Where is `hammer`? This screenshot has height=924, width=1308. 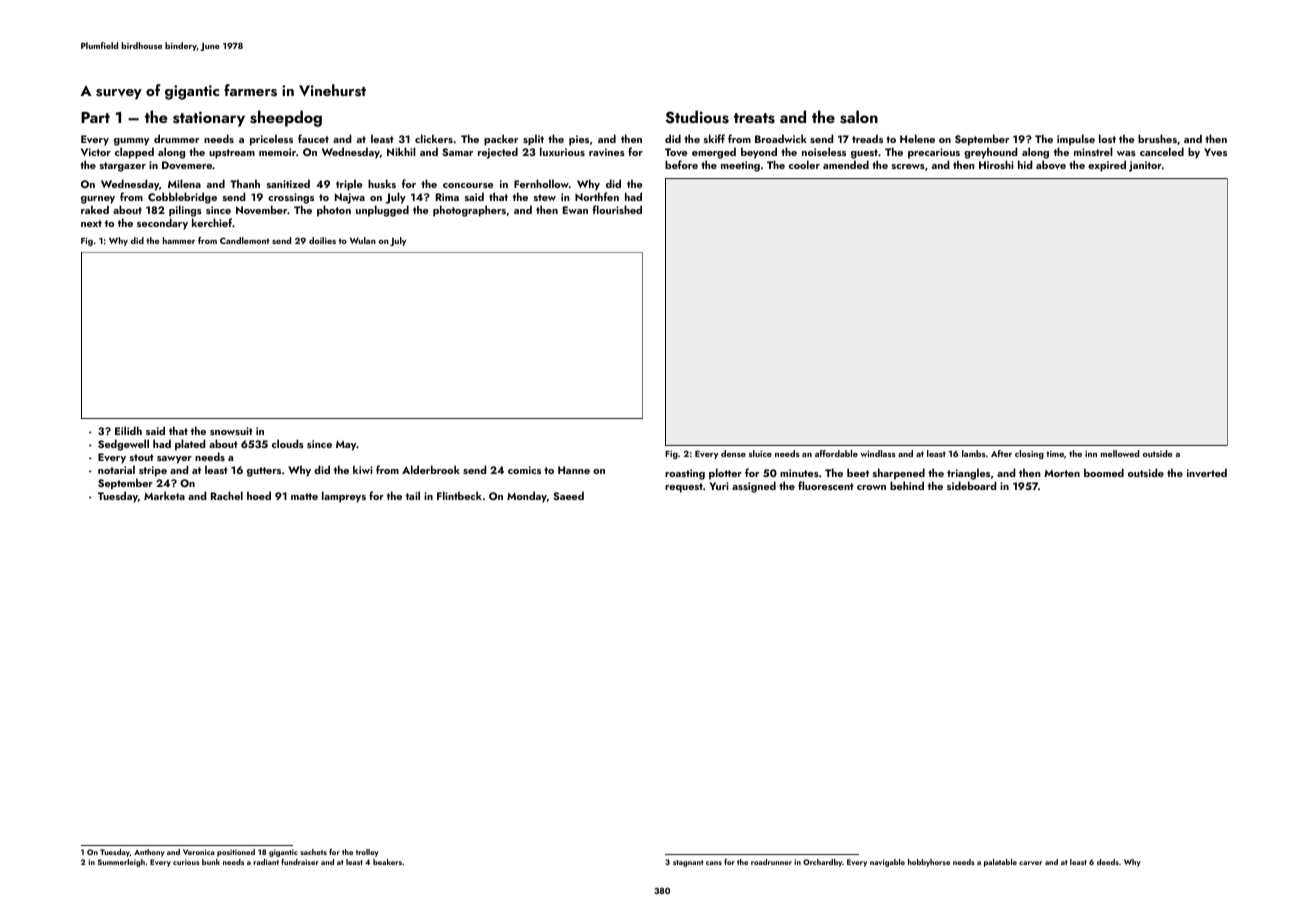
hammer is located at coordinates (179, 240).
